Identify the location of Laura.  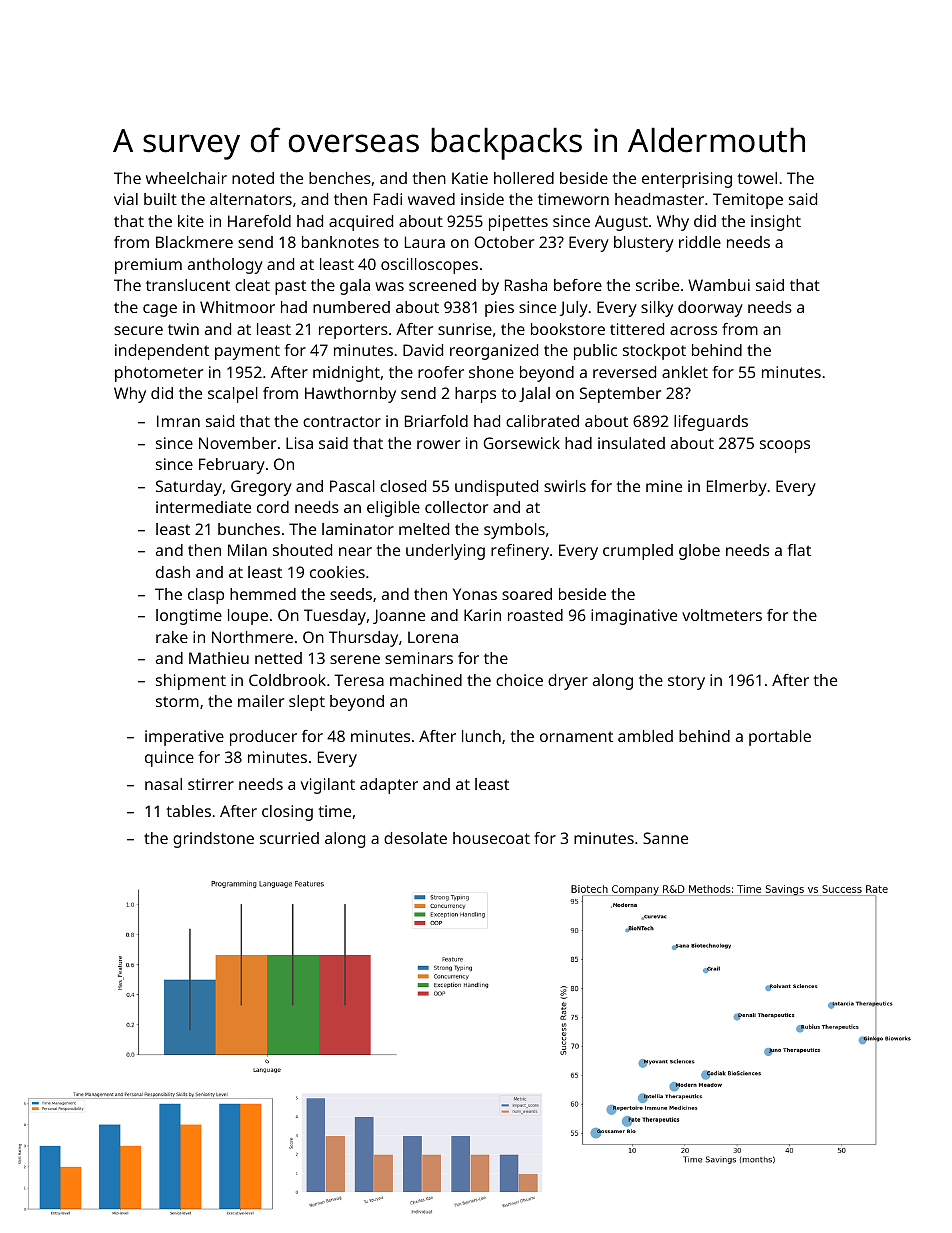
(425, 242).
